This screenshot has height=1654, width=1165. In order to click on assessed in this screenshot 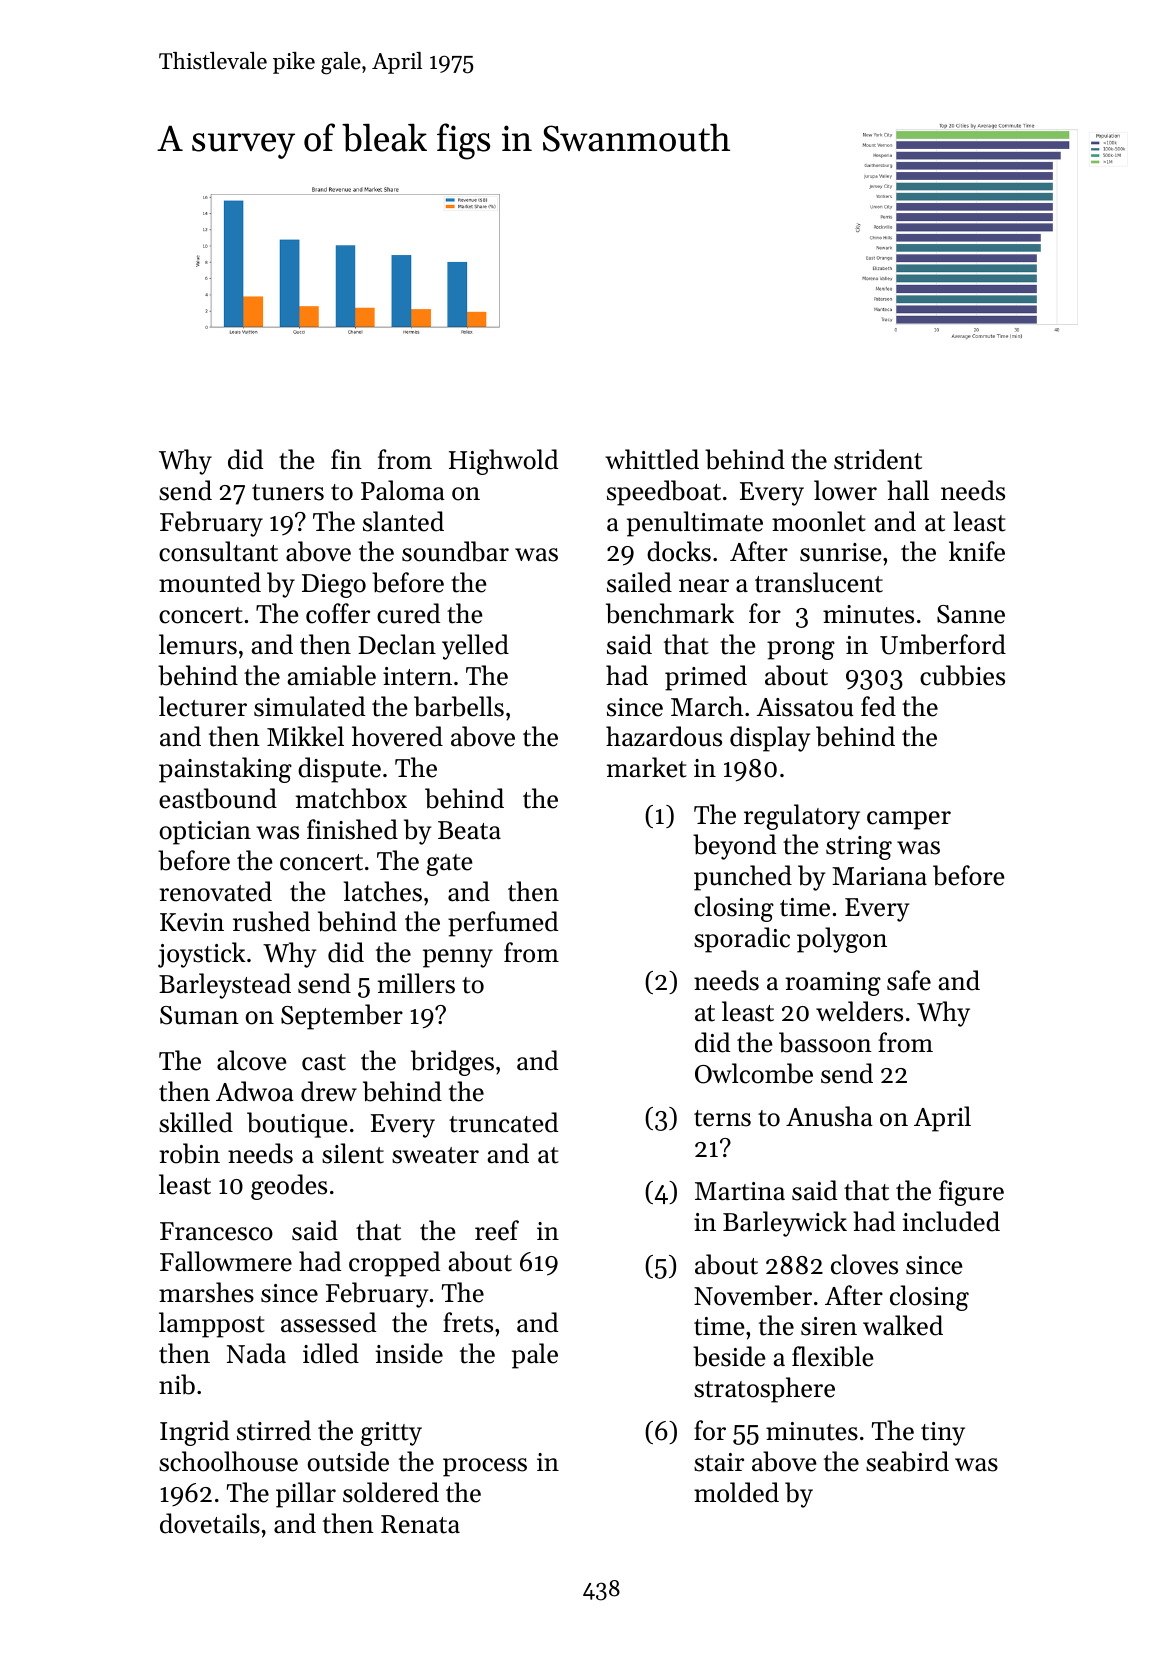, I will do `click(328, 1322)`.
